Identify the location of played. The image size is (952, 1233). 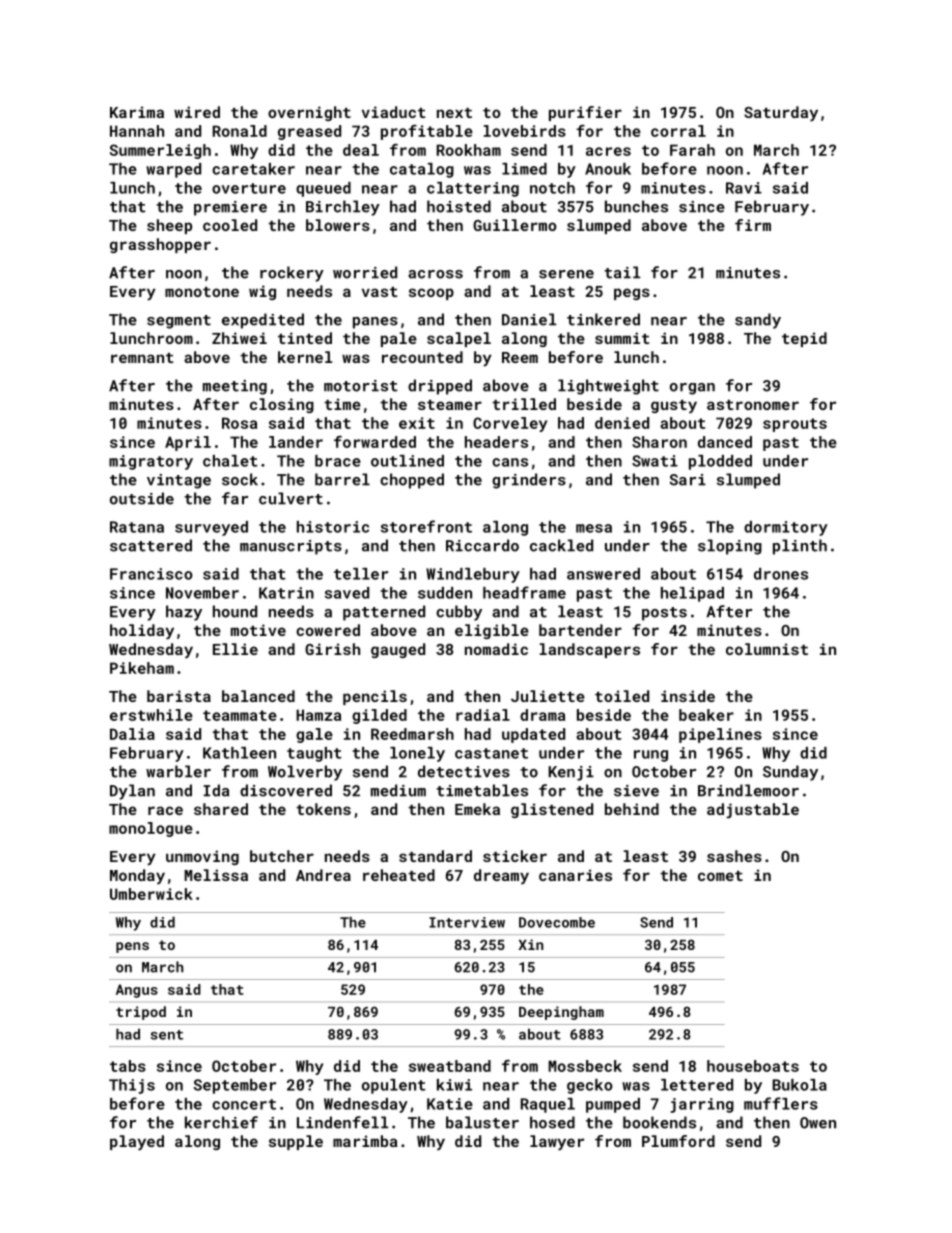
(137, 1143).
